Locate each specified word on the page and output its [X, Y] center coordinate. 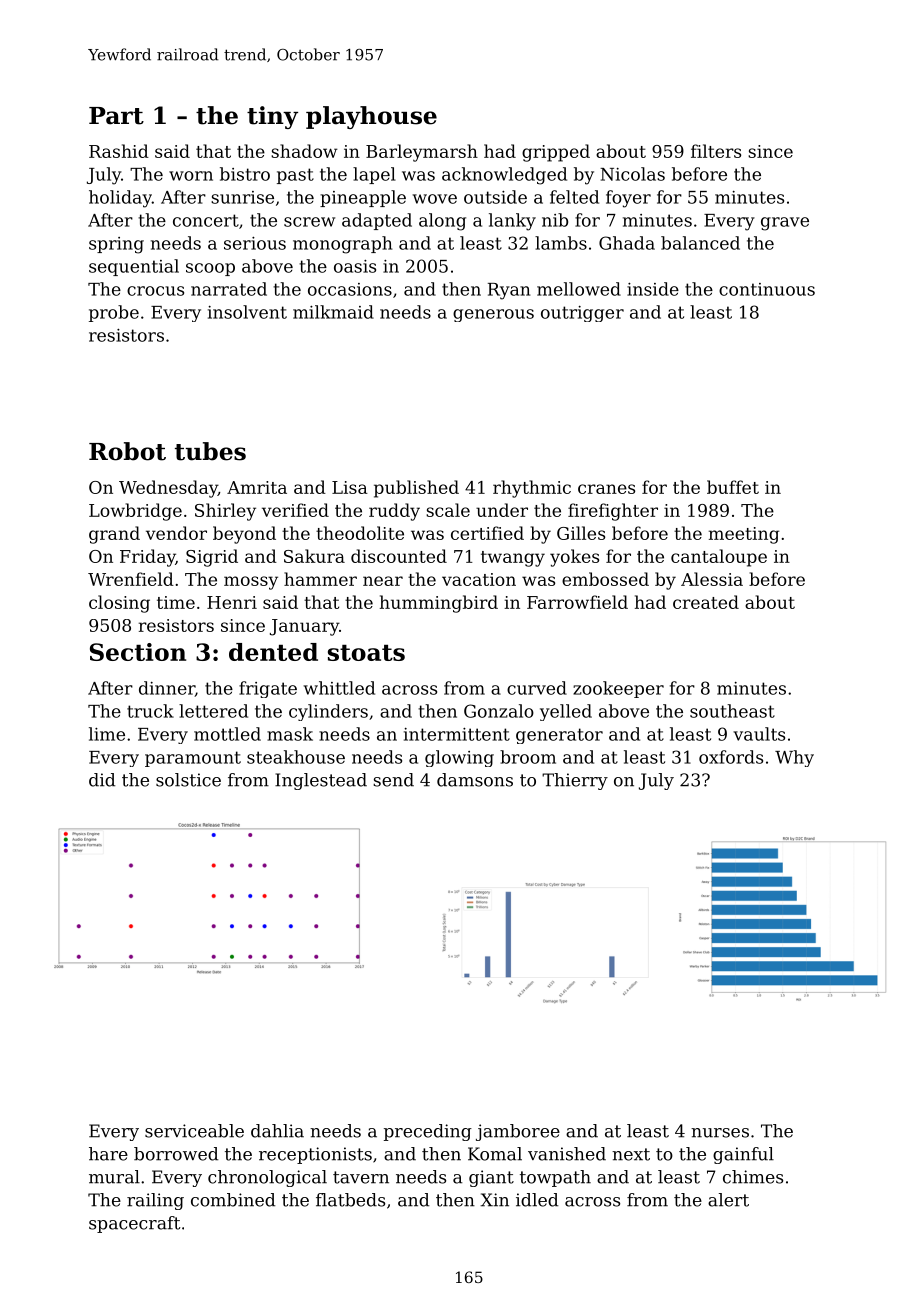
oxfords [731, 757]
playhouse [371, 117]
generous [493, 315]
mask [290, 734]
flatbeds [350, 1200]
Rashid [119, 151]
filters [716, 151]
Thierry [575, 781]
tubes [210, 451]
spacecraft [134, 1224]
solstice [188, 780]
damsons [475, 780]
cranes [606, 489]
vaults [759, 734]
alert [728, 1200]
